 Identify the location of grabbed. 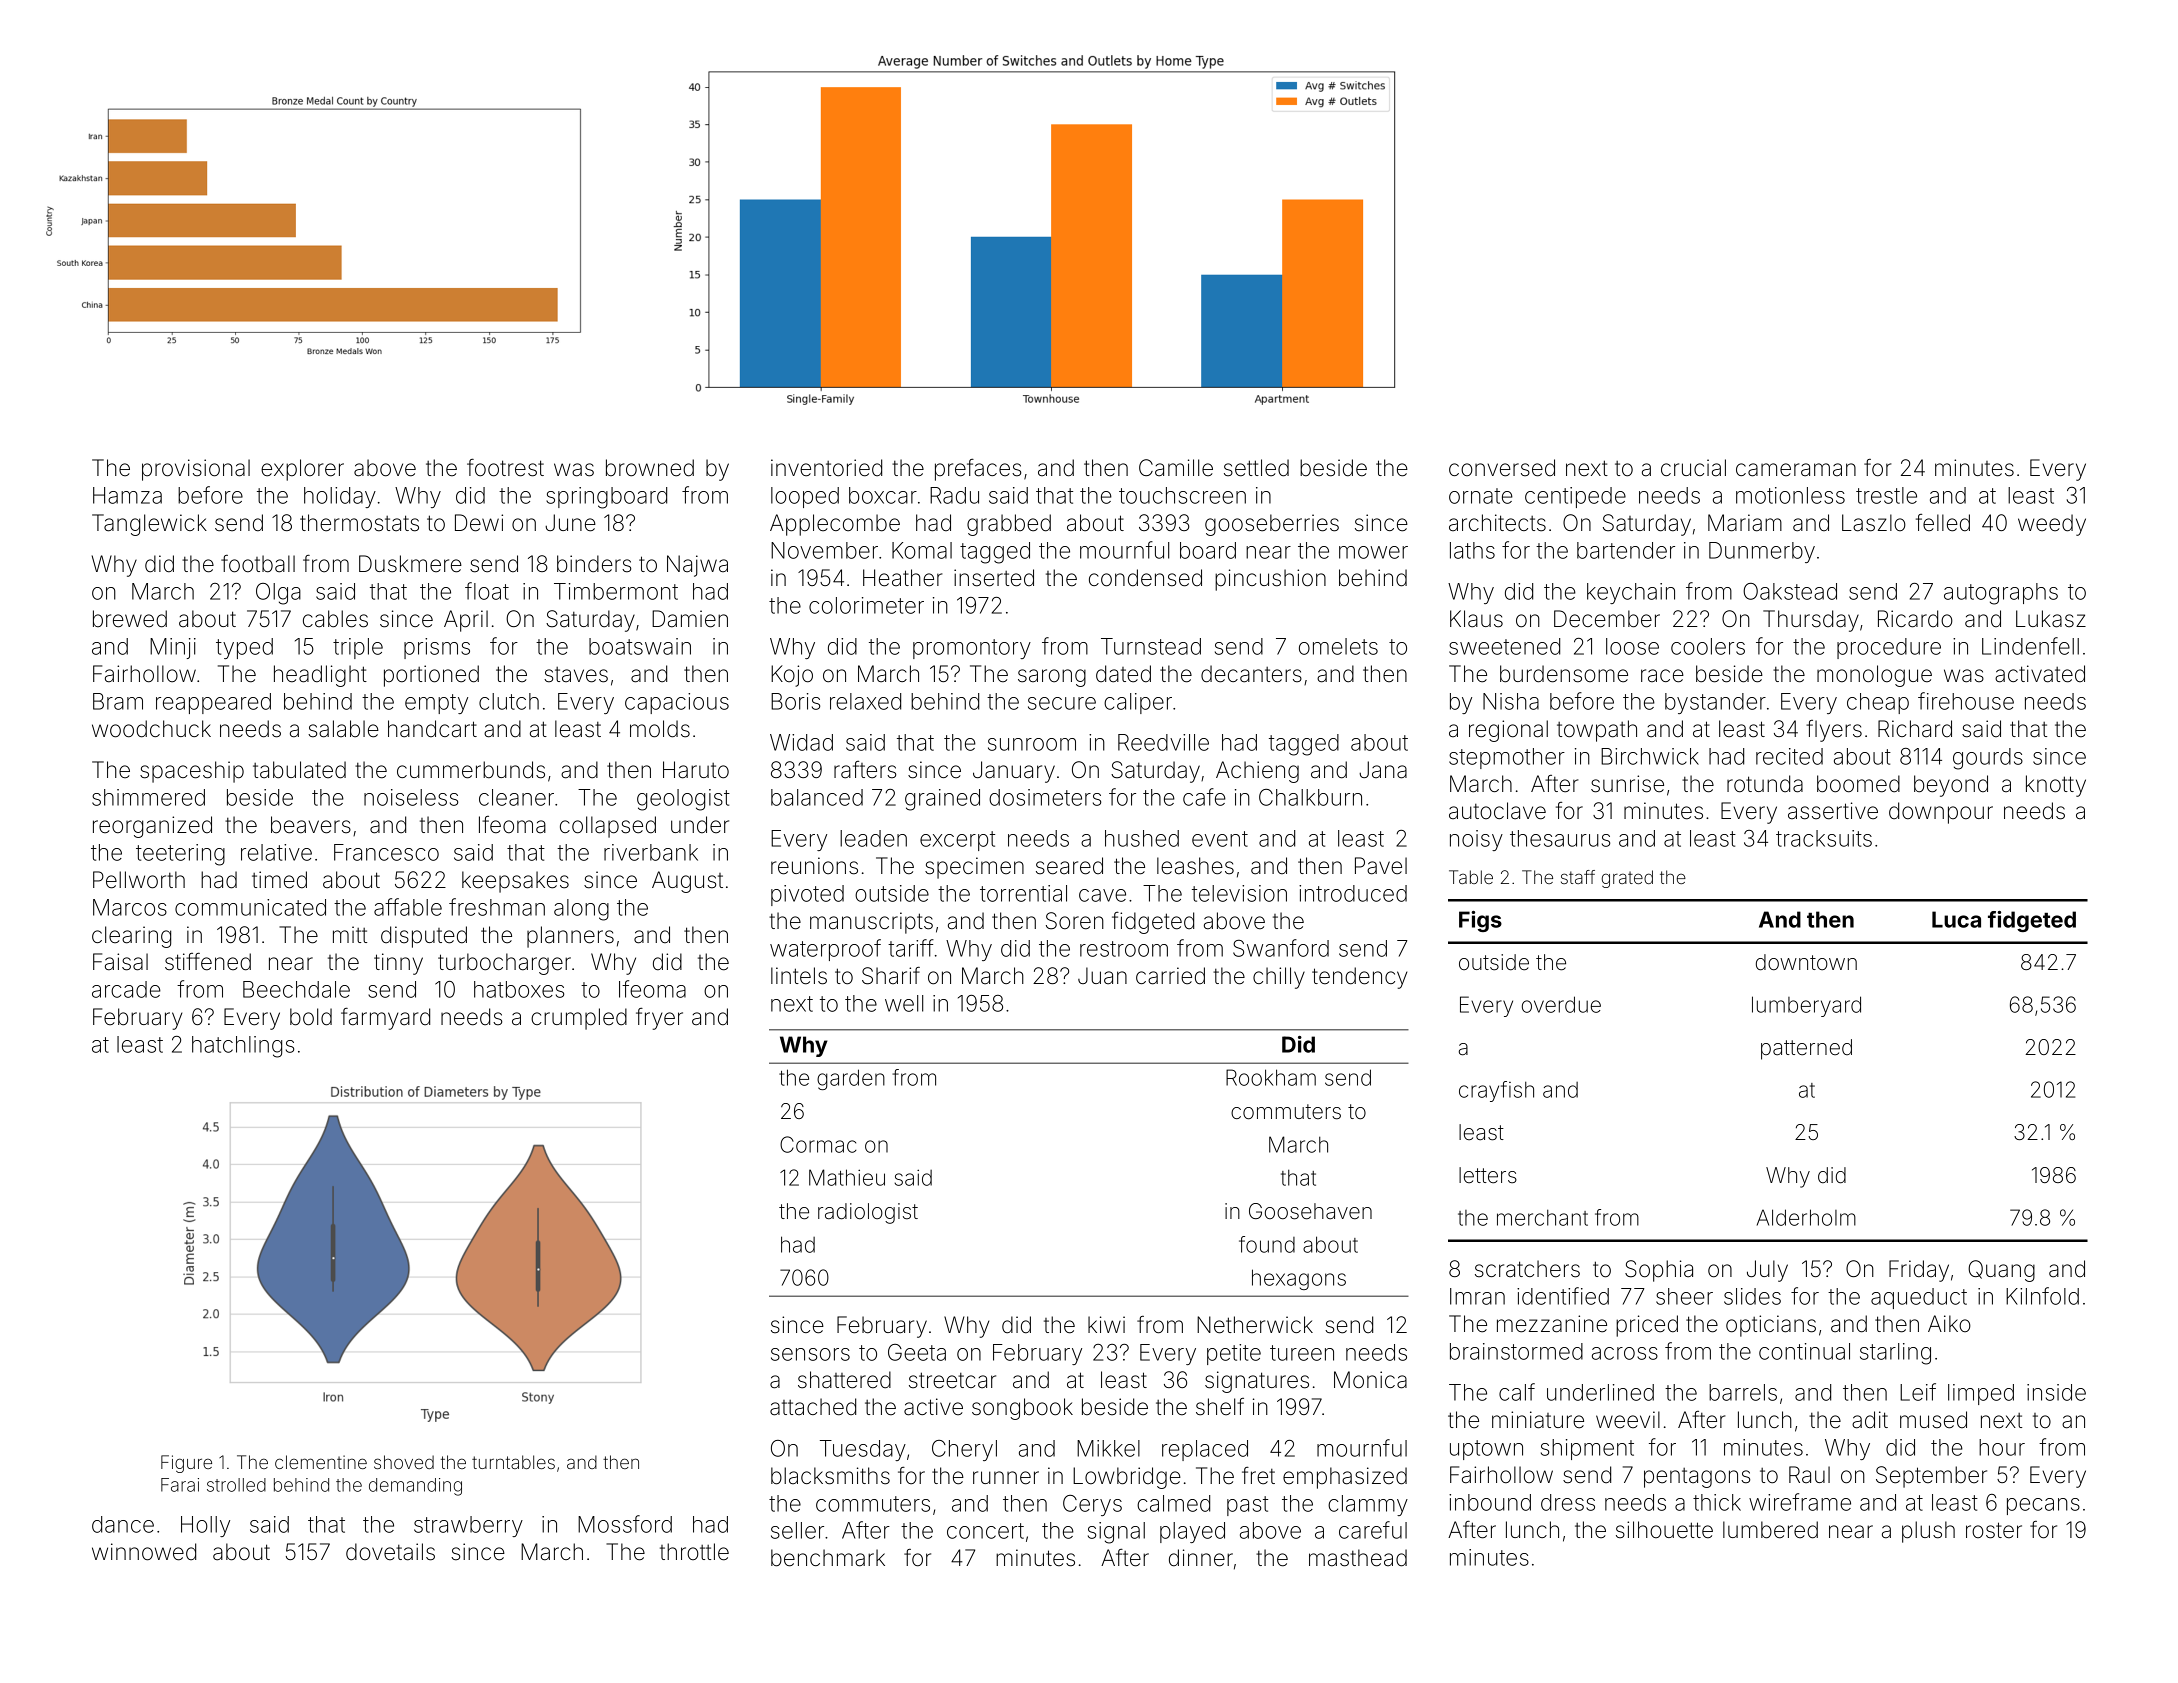
(1009, 525).
